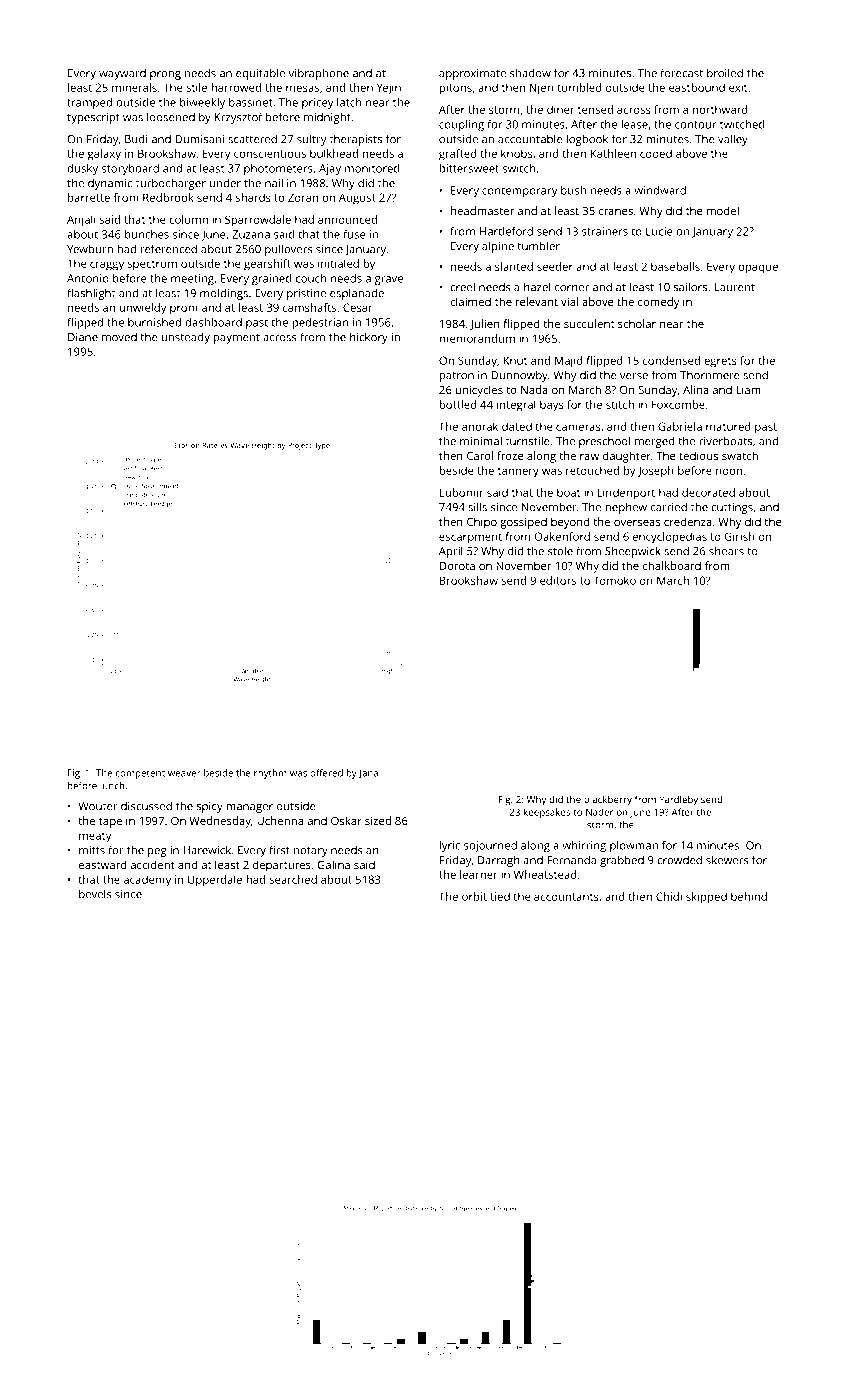  Describe the element at coordinates (95, 894) in the image. I see `bevels` at that location.
